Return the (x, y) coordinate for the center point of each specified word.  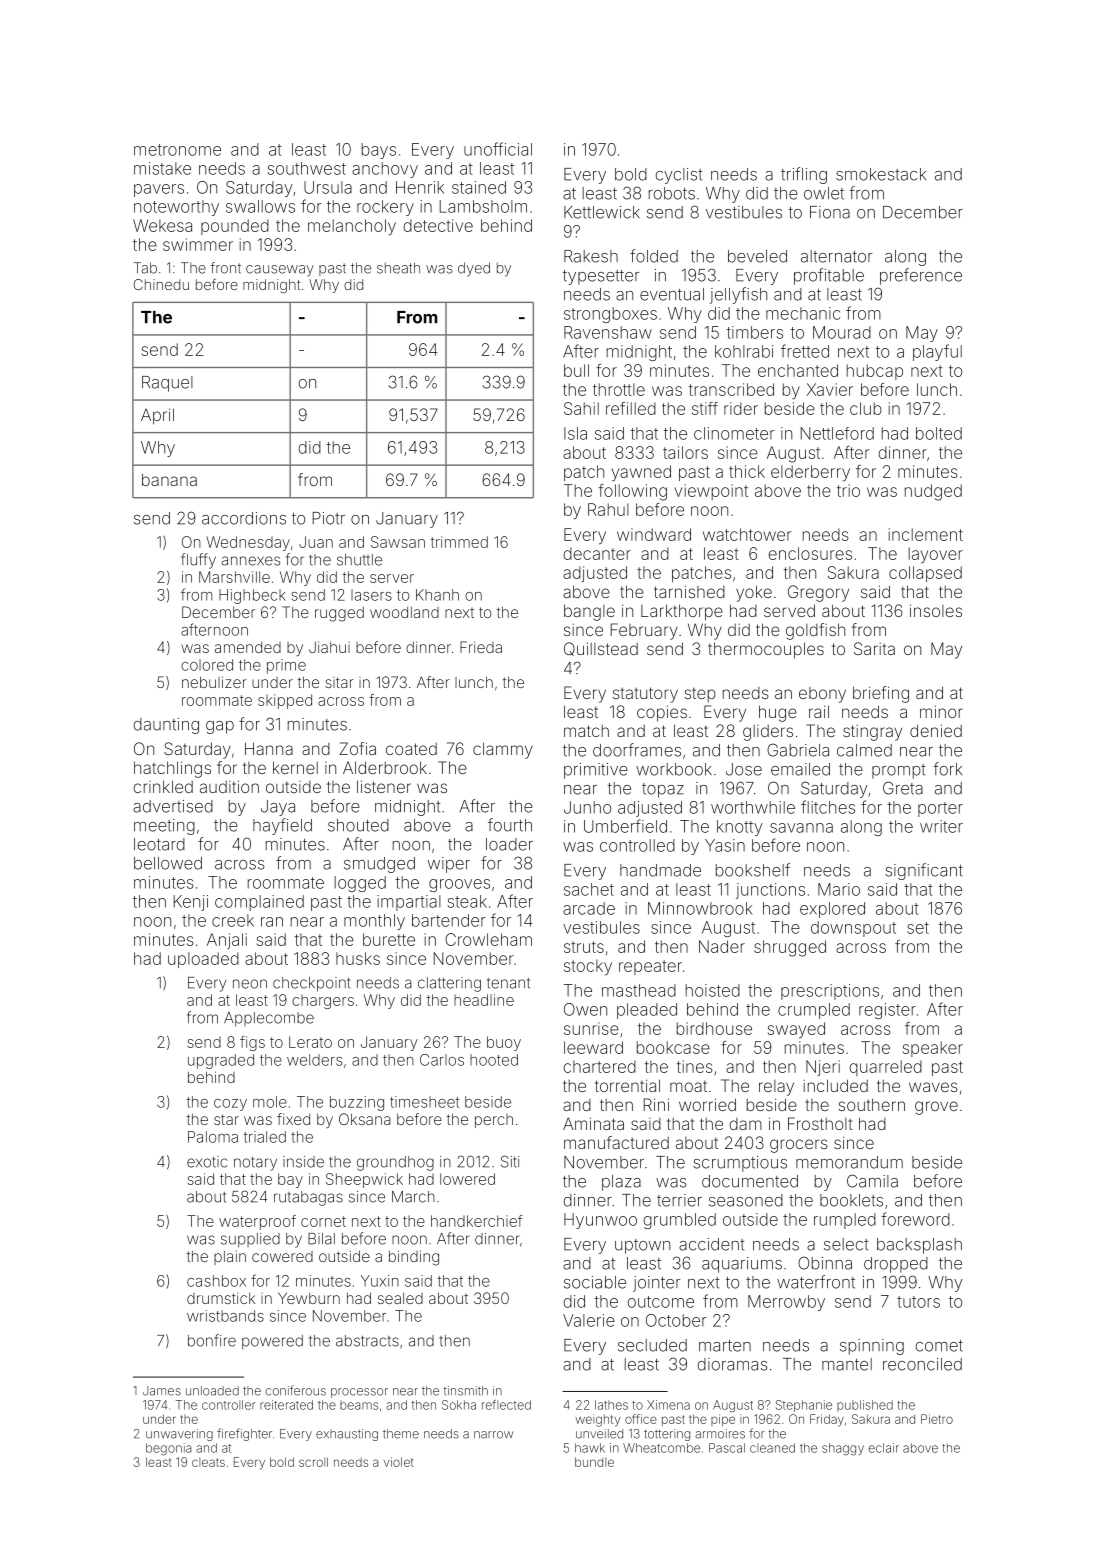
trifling (804, 175)
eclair (884, 1448)
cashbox (216, 1281)
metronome (177, 150)
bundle (594, 1462)
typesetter (601, 277)
